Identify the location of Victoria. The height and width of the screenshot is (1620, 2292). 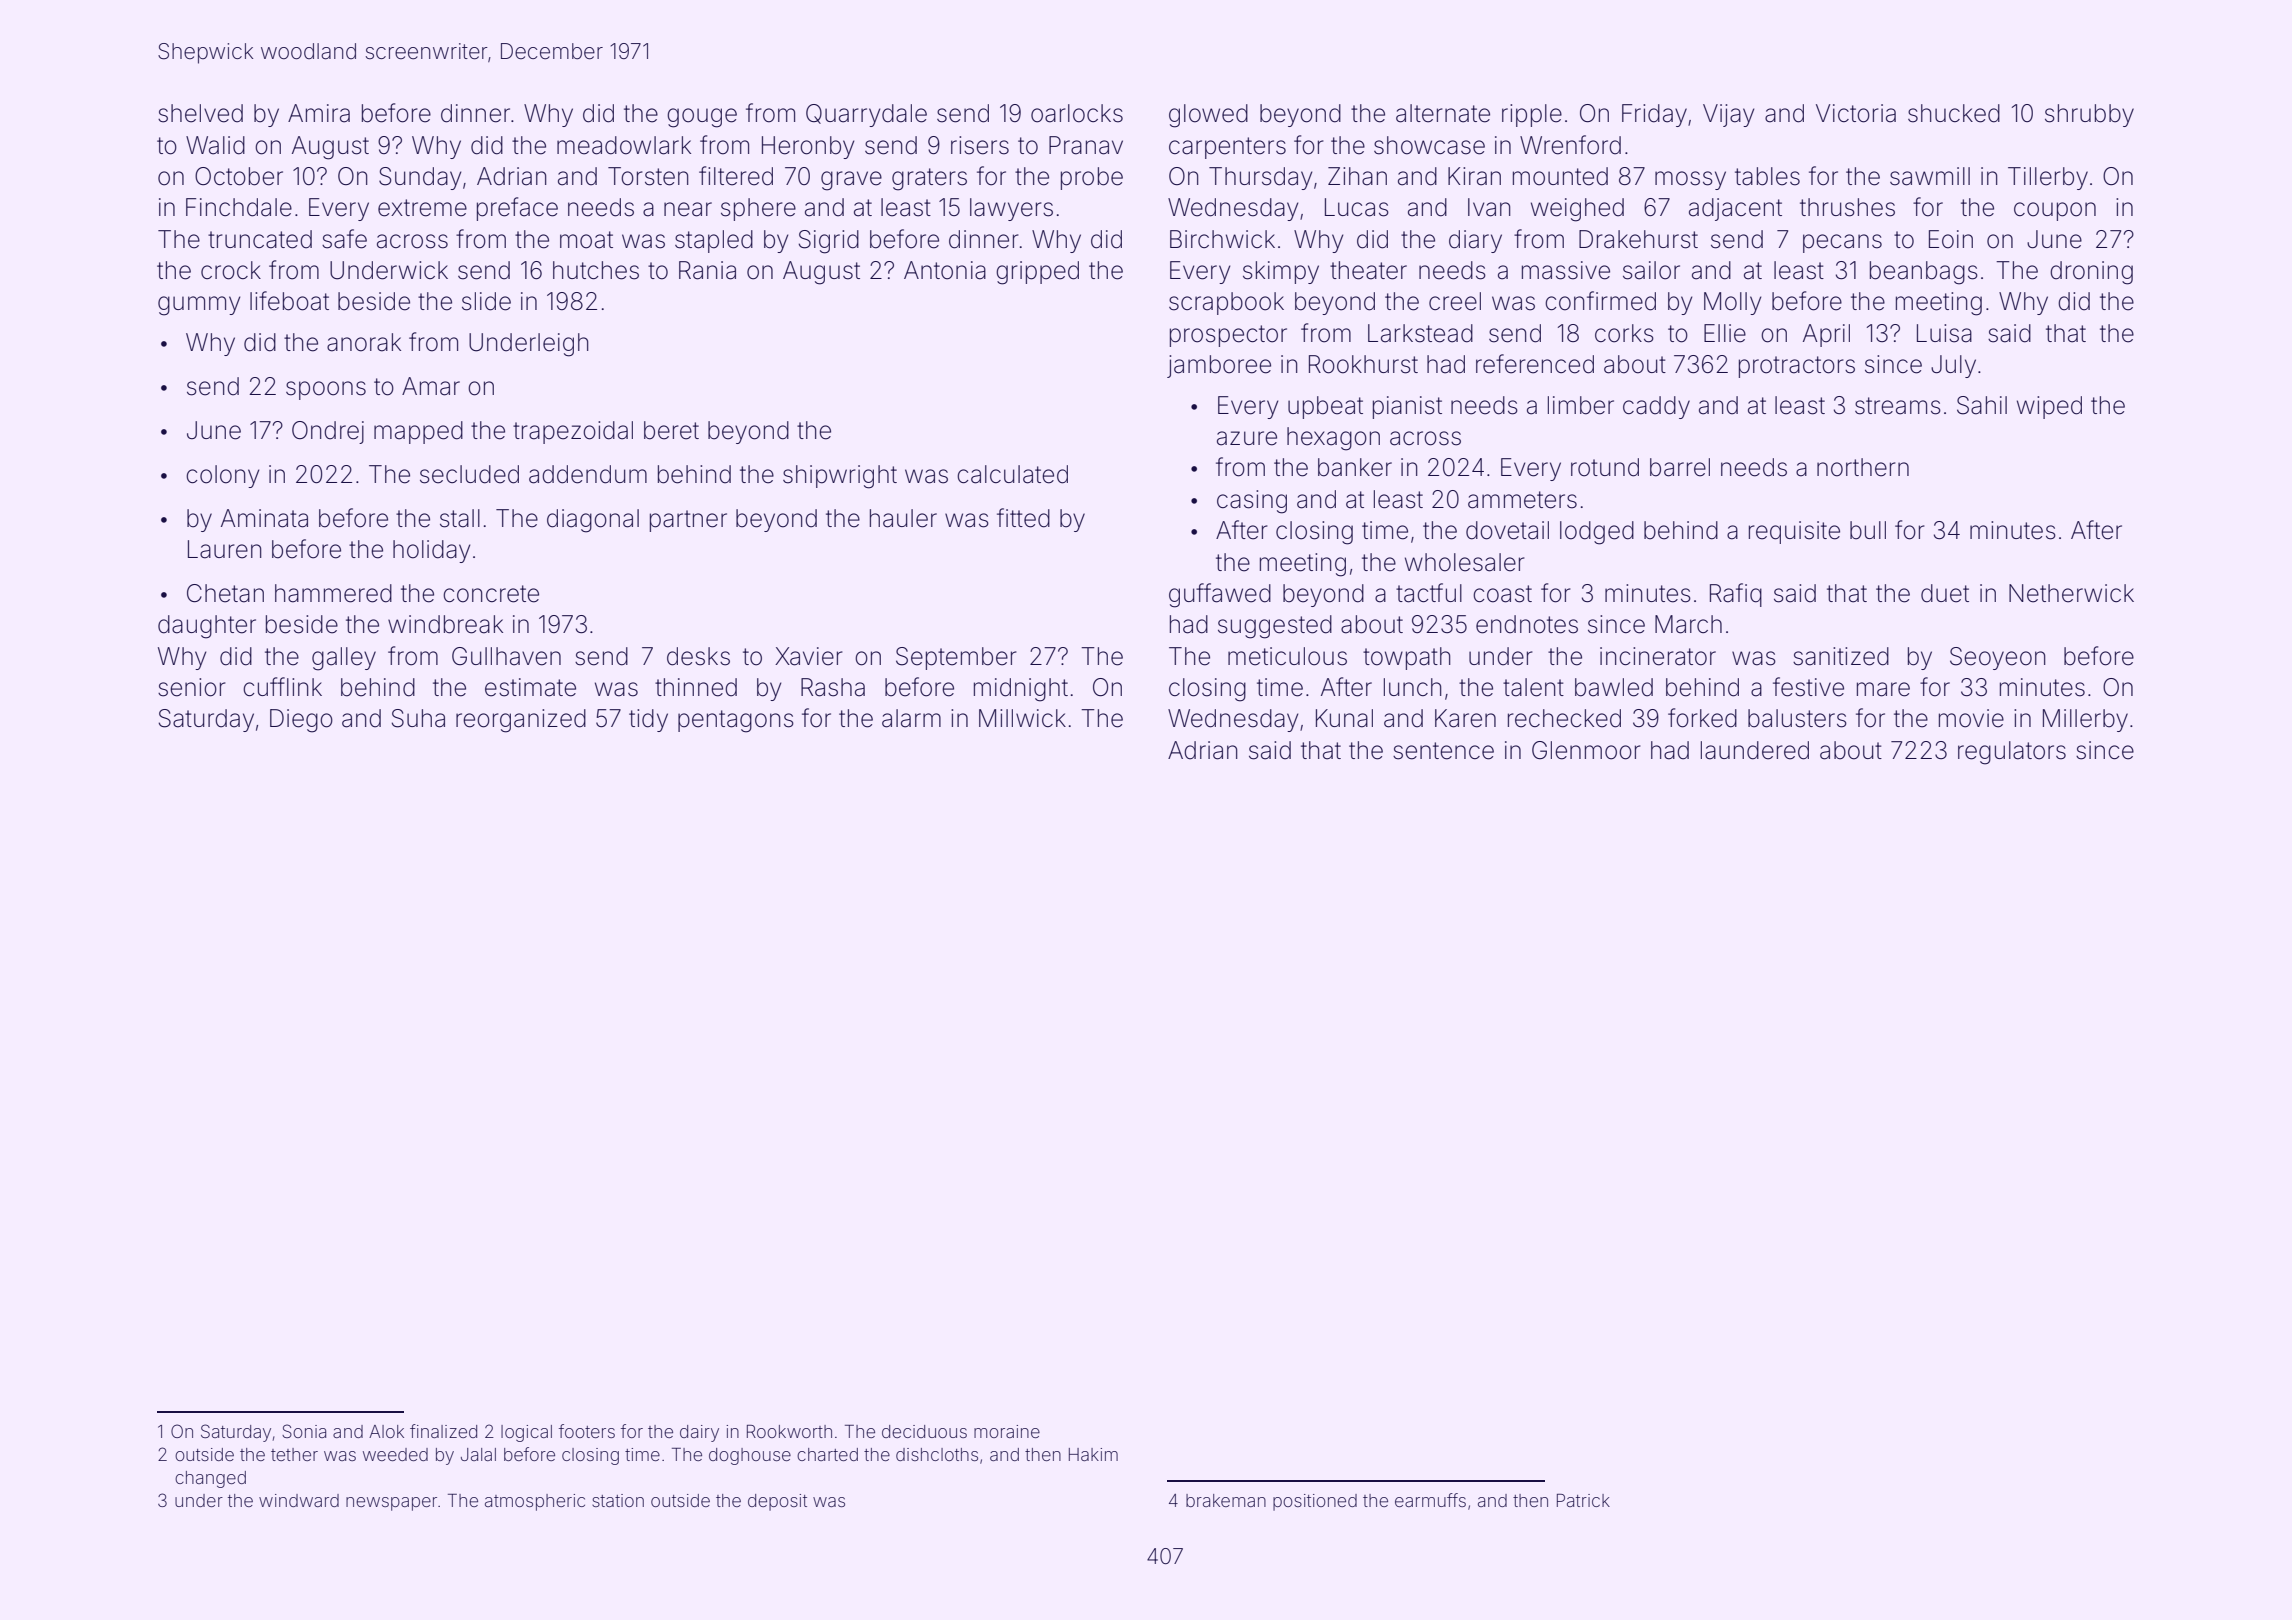
(1856, 113).
